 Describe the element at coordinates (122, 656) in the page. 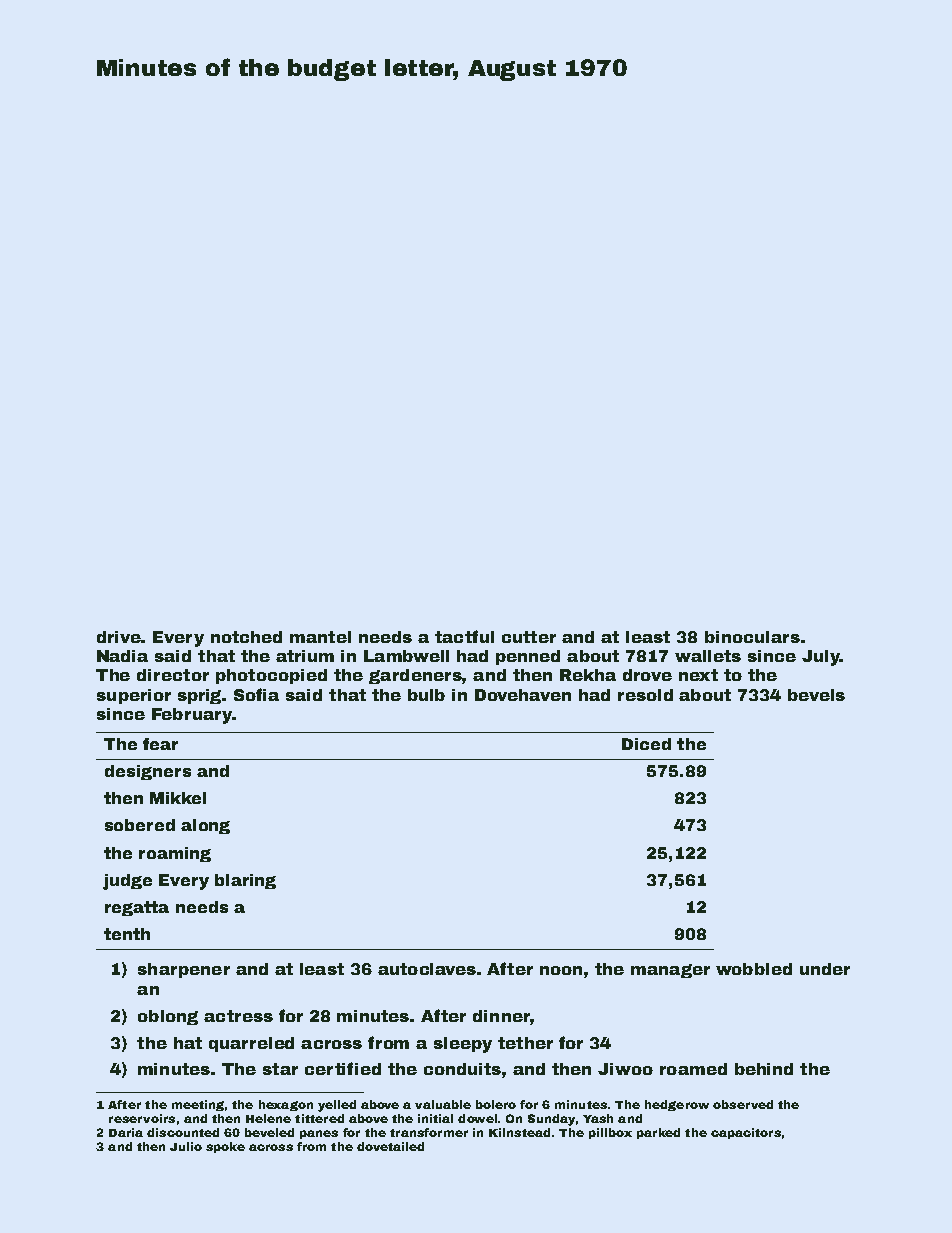

I see `Nadia` at that location.
